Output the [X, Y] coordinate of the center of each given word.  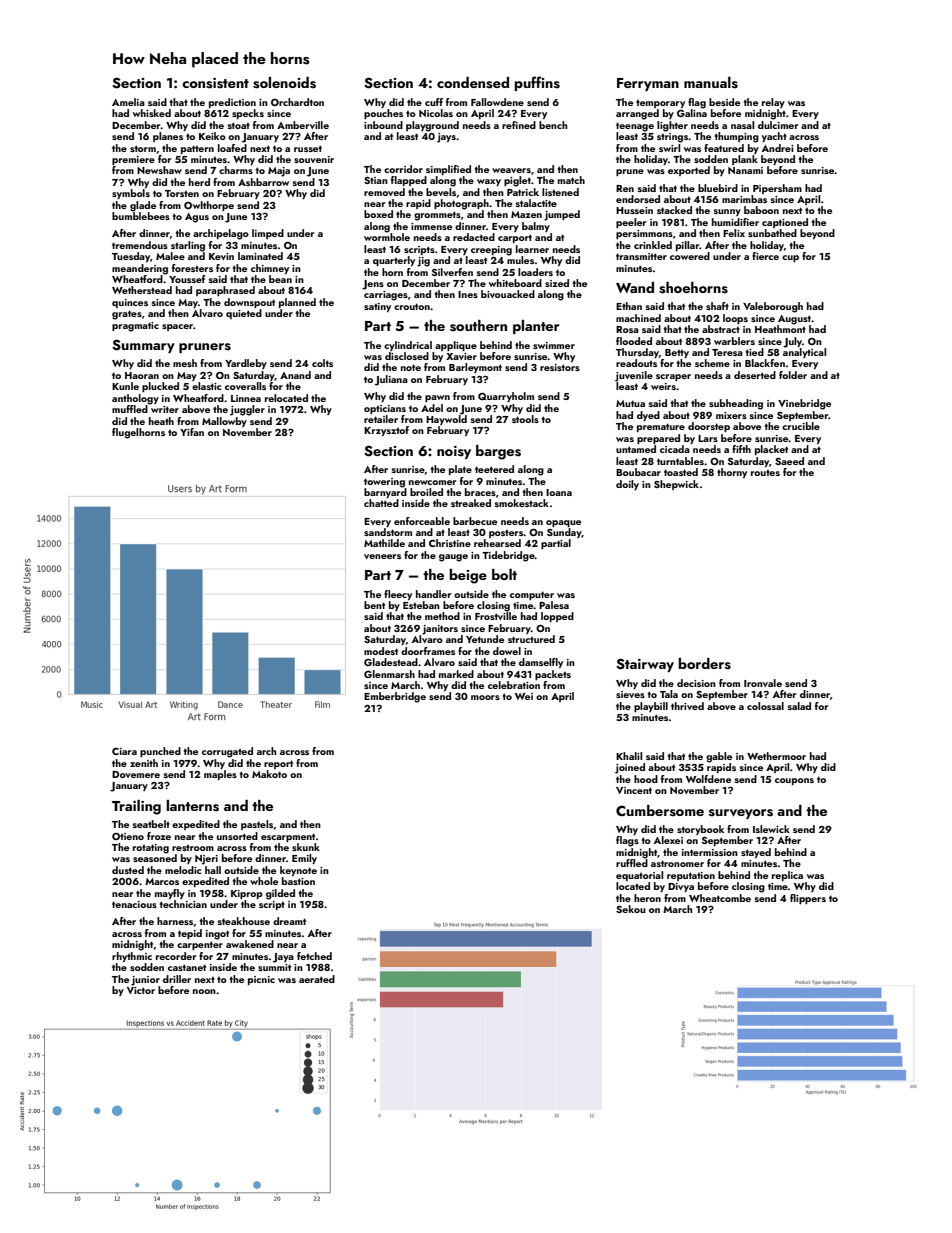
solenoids [284, 83]
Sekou [631, 909]
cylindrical [408, 346]
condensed [473, 83]
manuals [711, 83]
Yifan [192, 432]
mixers [731, 415]
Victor [141, 990]
